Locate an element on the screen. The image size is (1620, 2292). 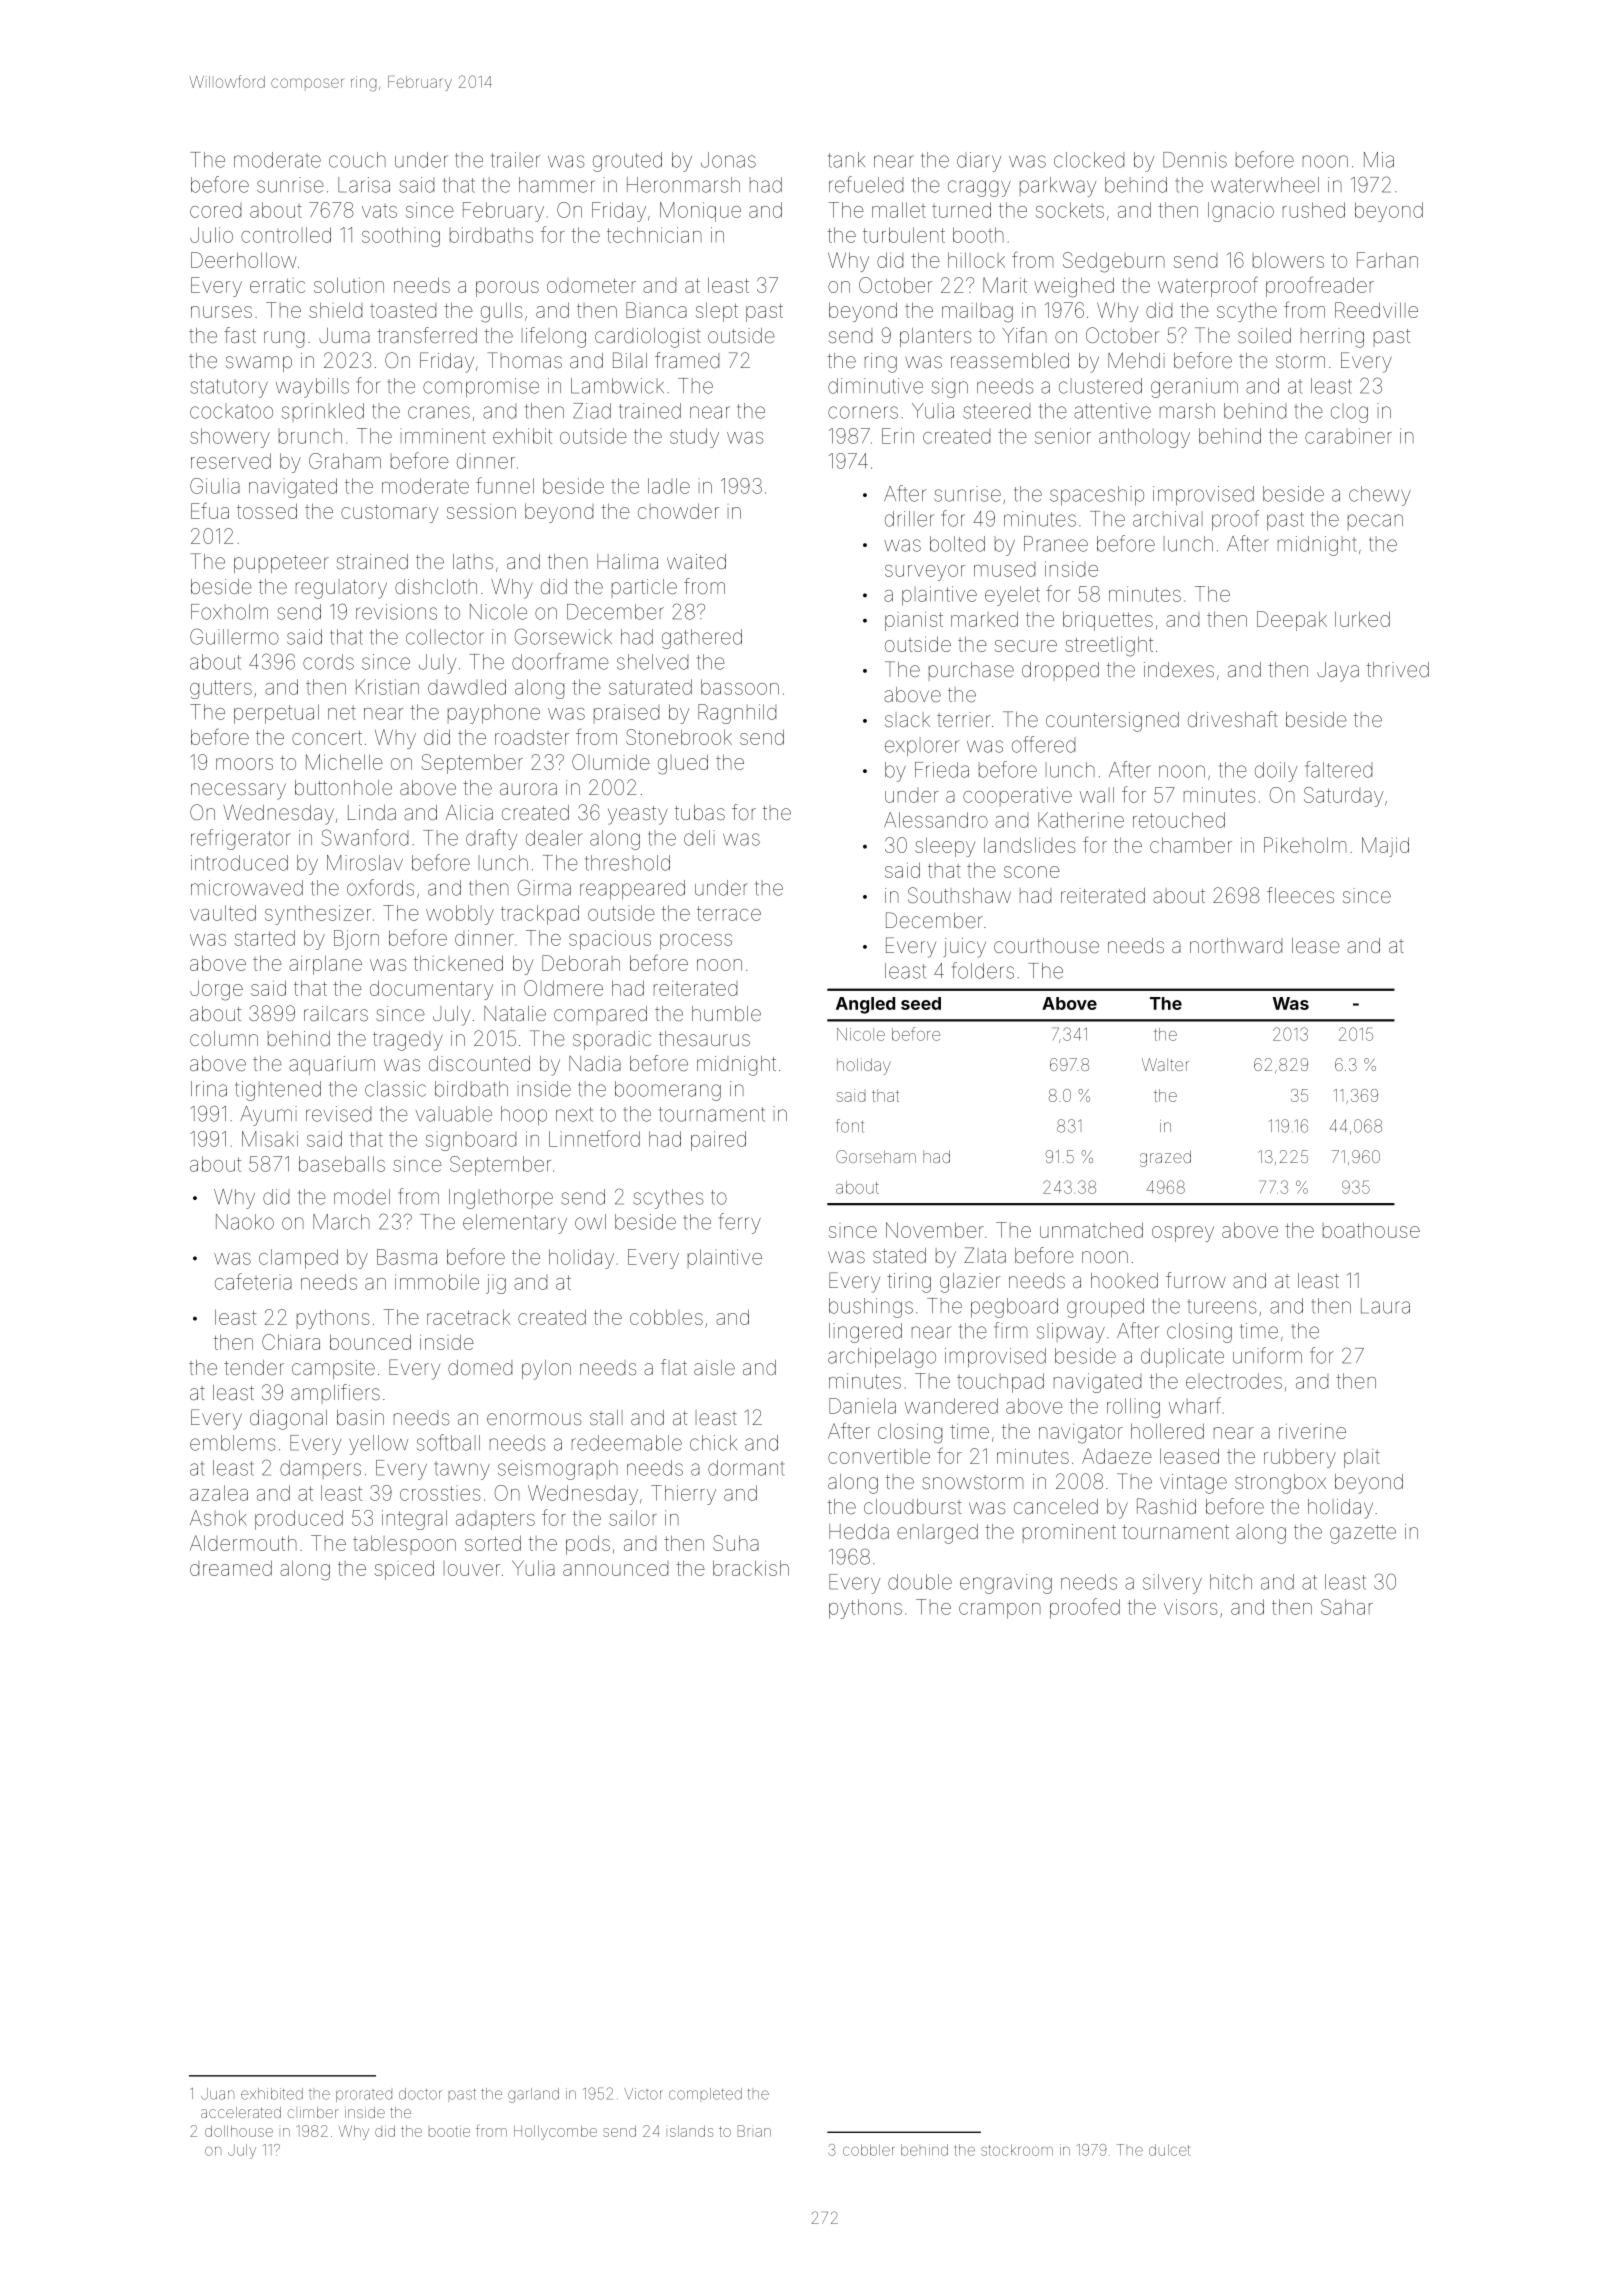
stated is located at coordinates (899, 1255).
